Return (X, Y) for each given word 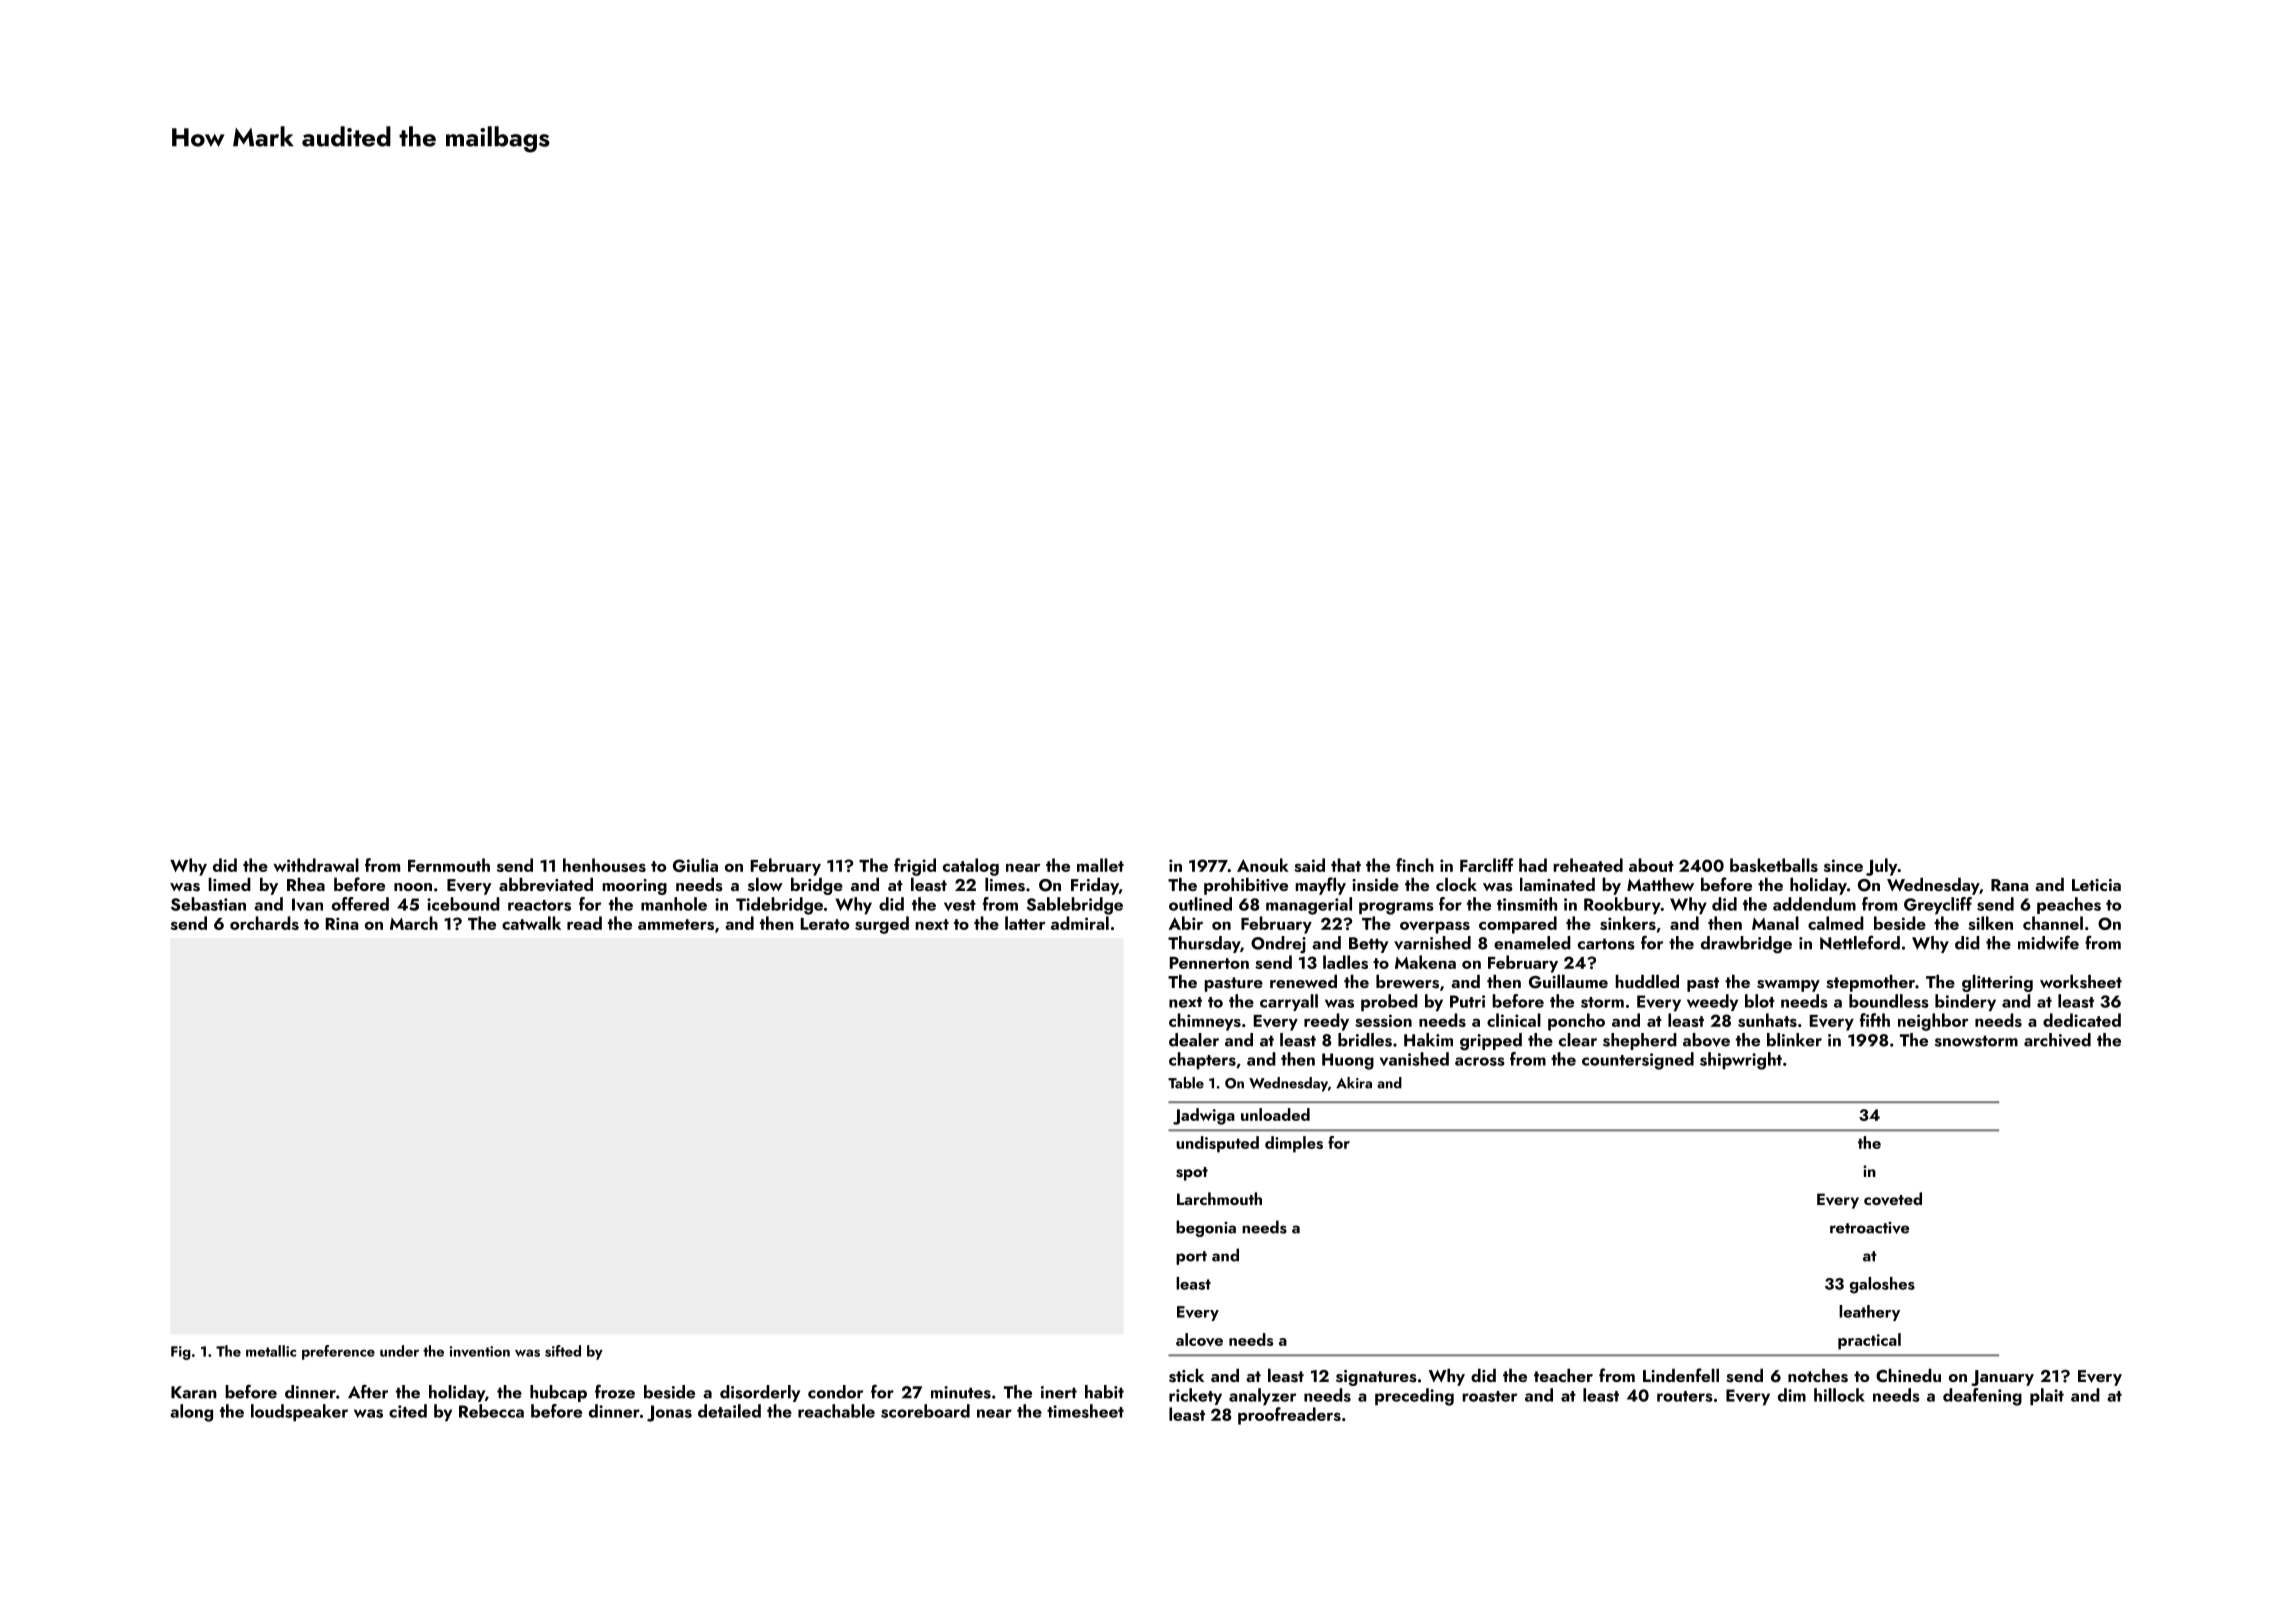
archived (2057, 1040)
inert (1059, 1392)
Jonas (669, 1413)
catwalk (531, 923)
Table (1186, 1083)
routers (1685, 1396)
